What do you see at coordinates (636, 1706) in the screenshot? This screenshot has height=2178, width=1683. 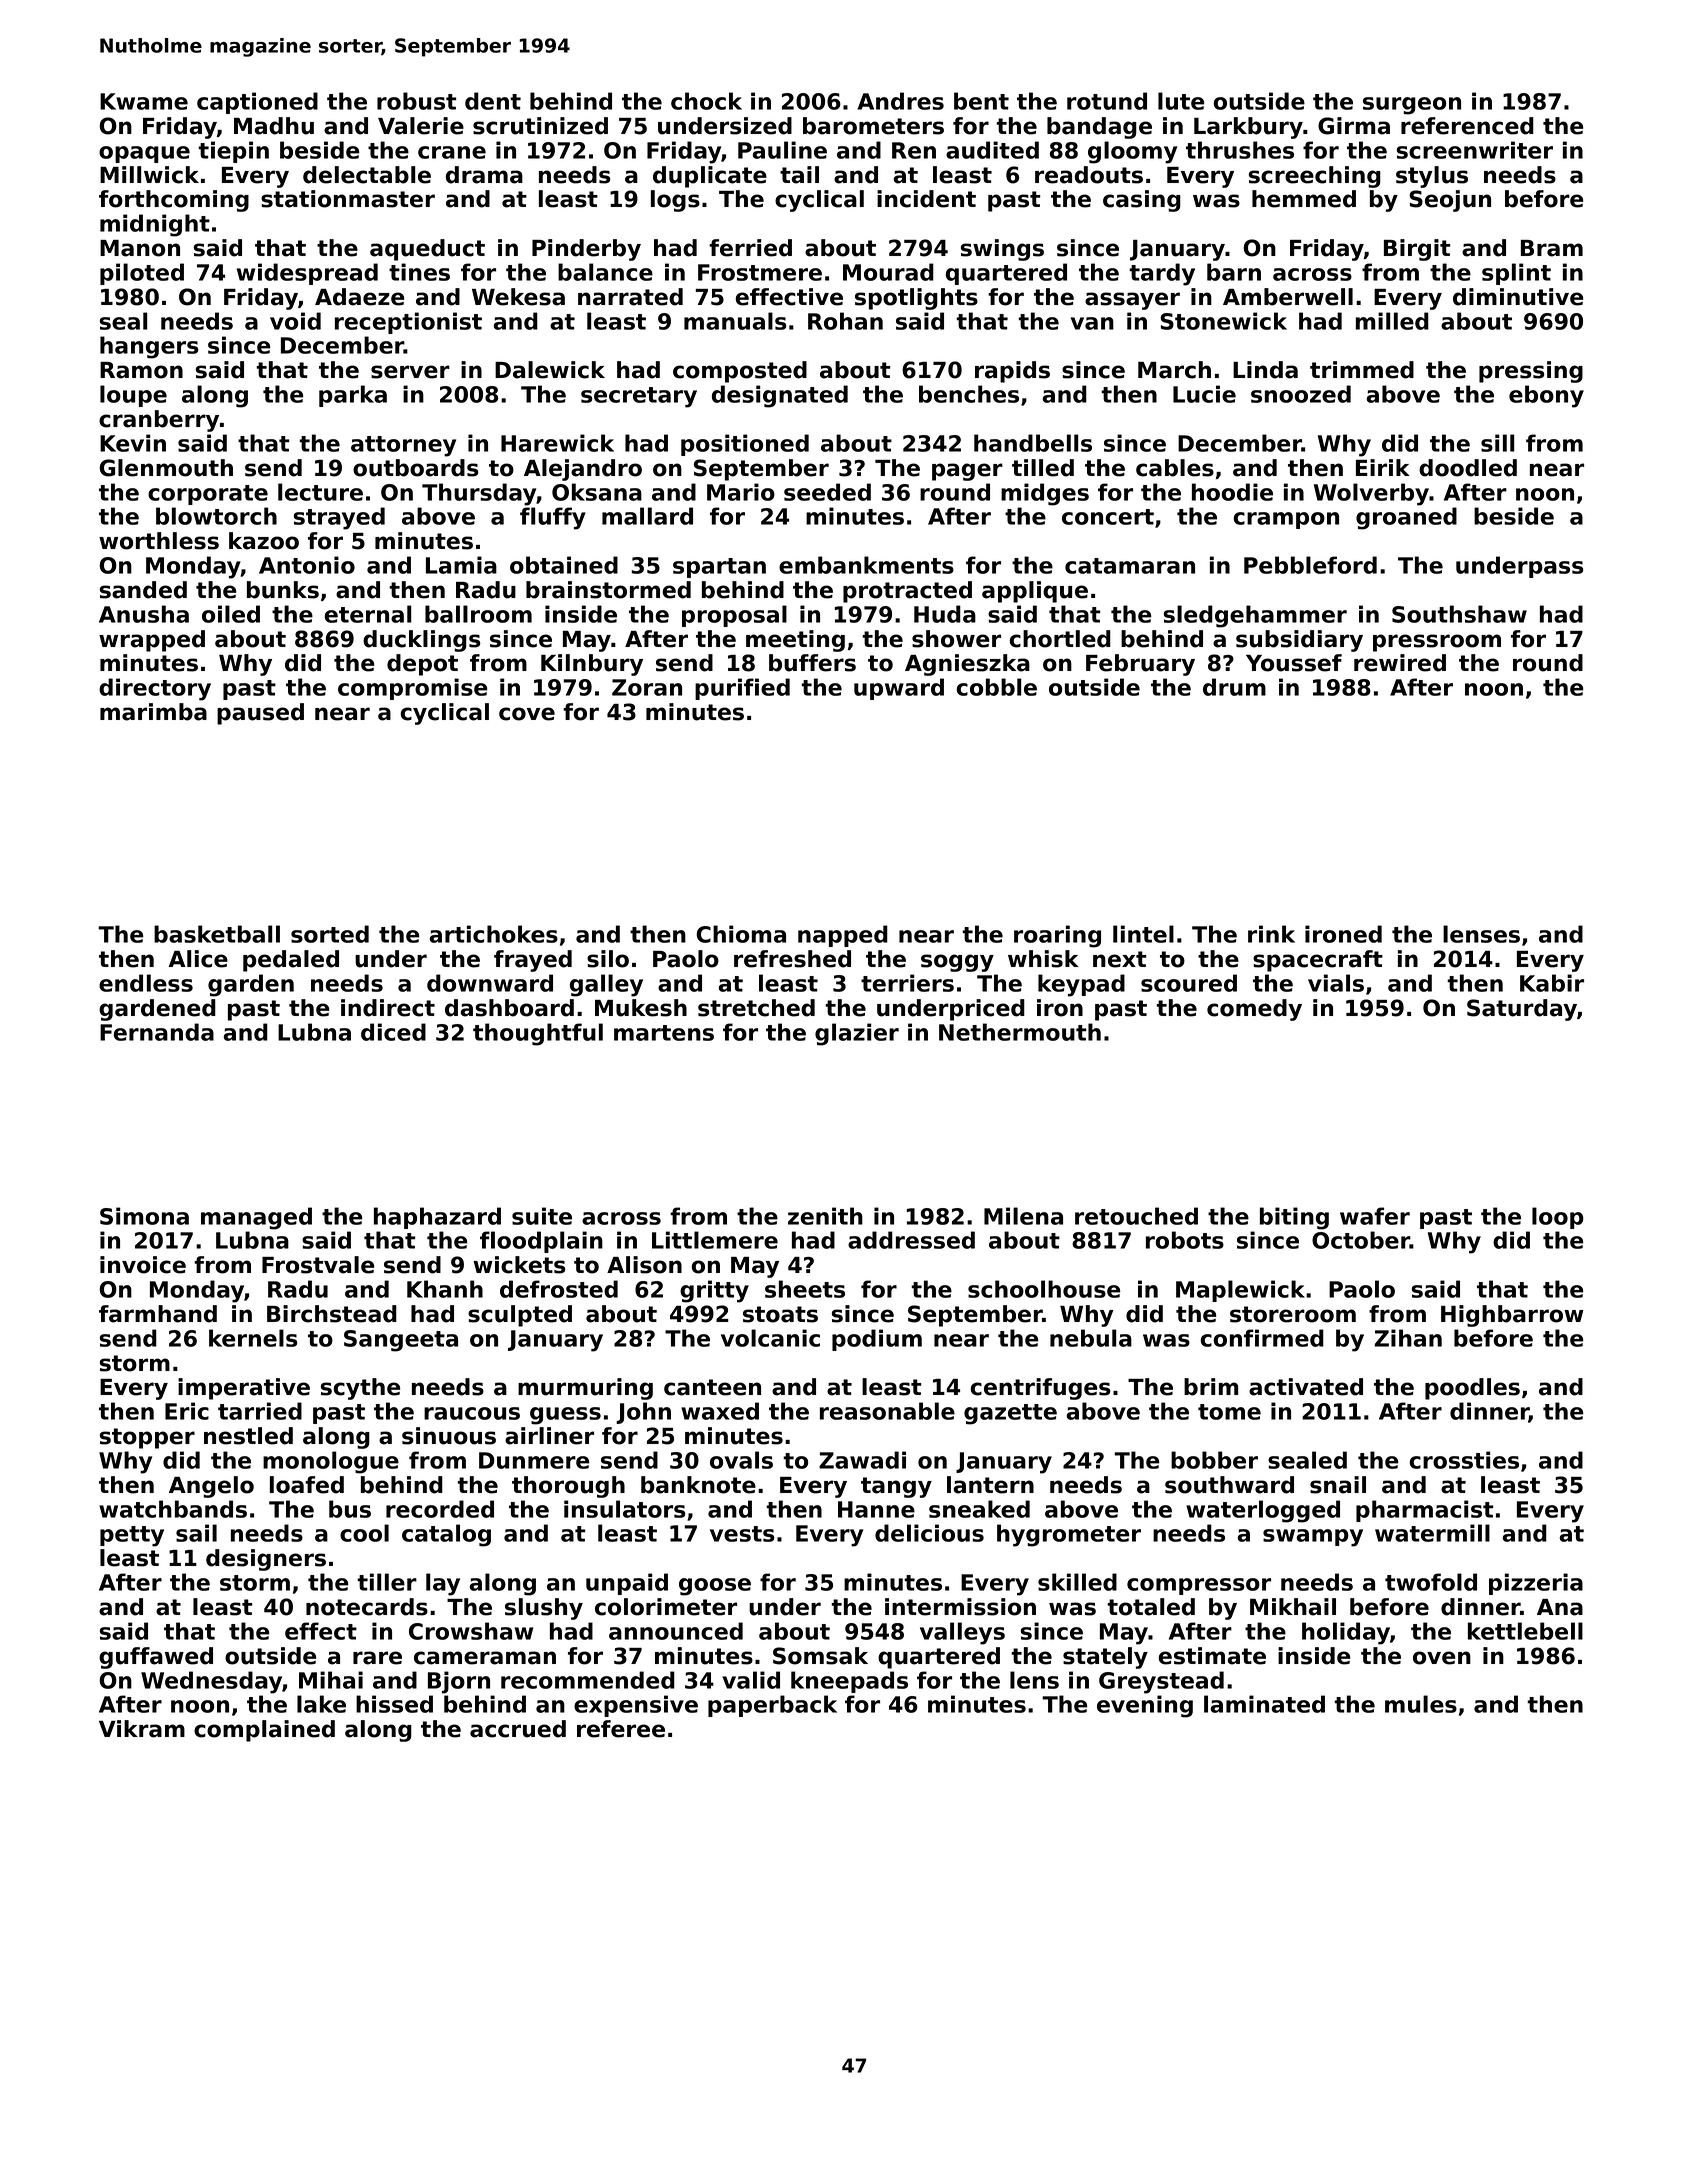 I see `expensive` at bounding box center [636, 1706].
